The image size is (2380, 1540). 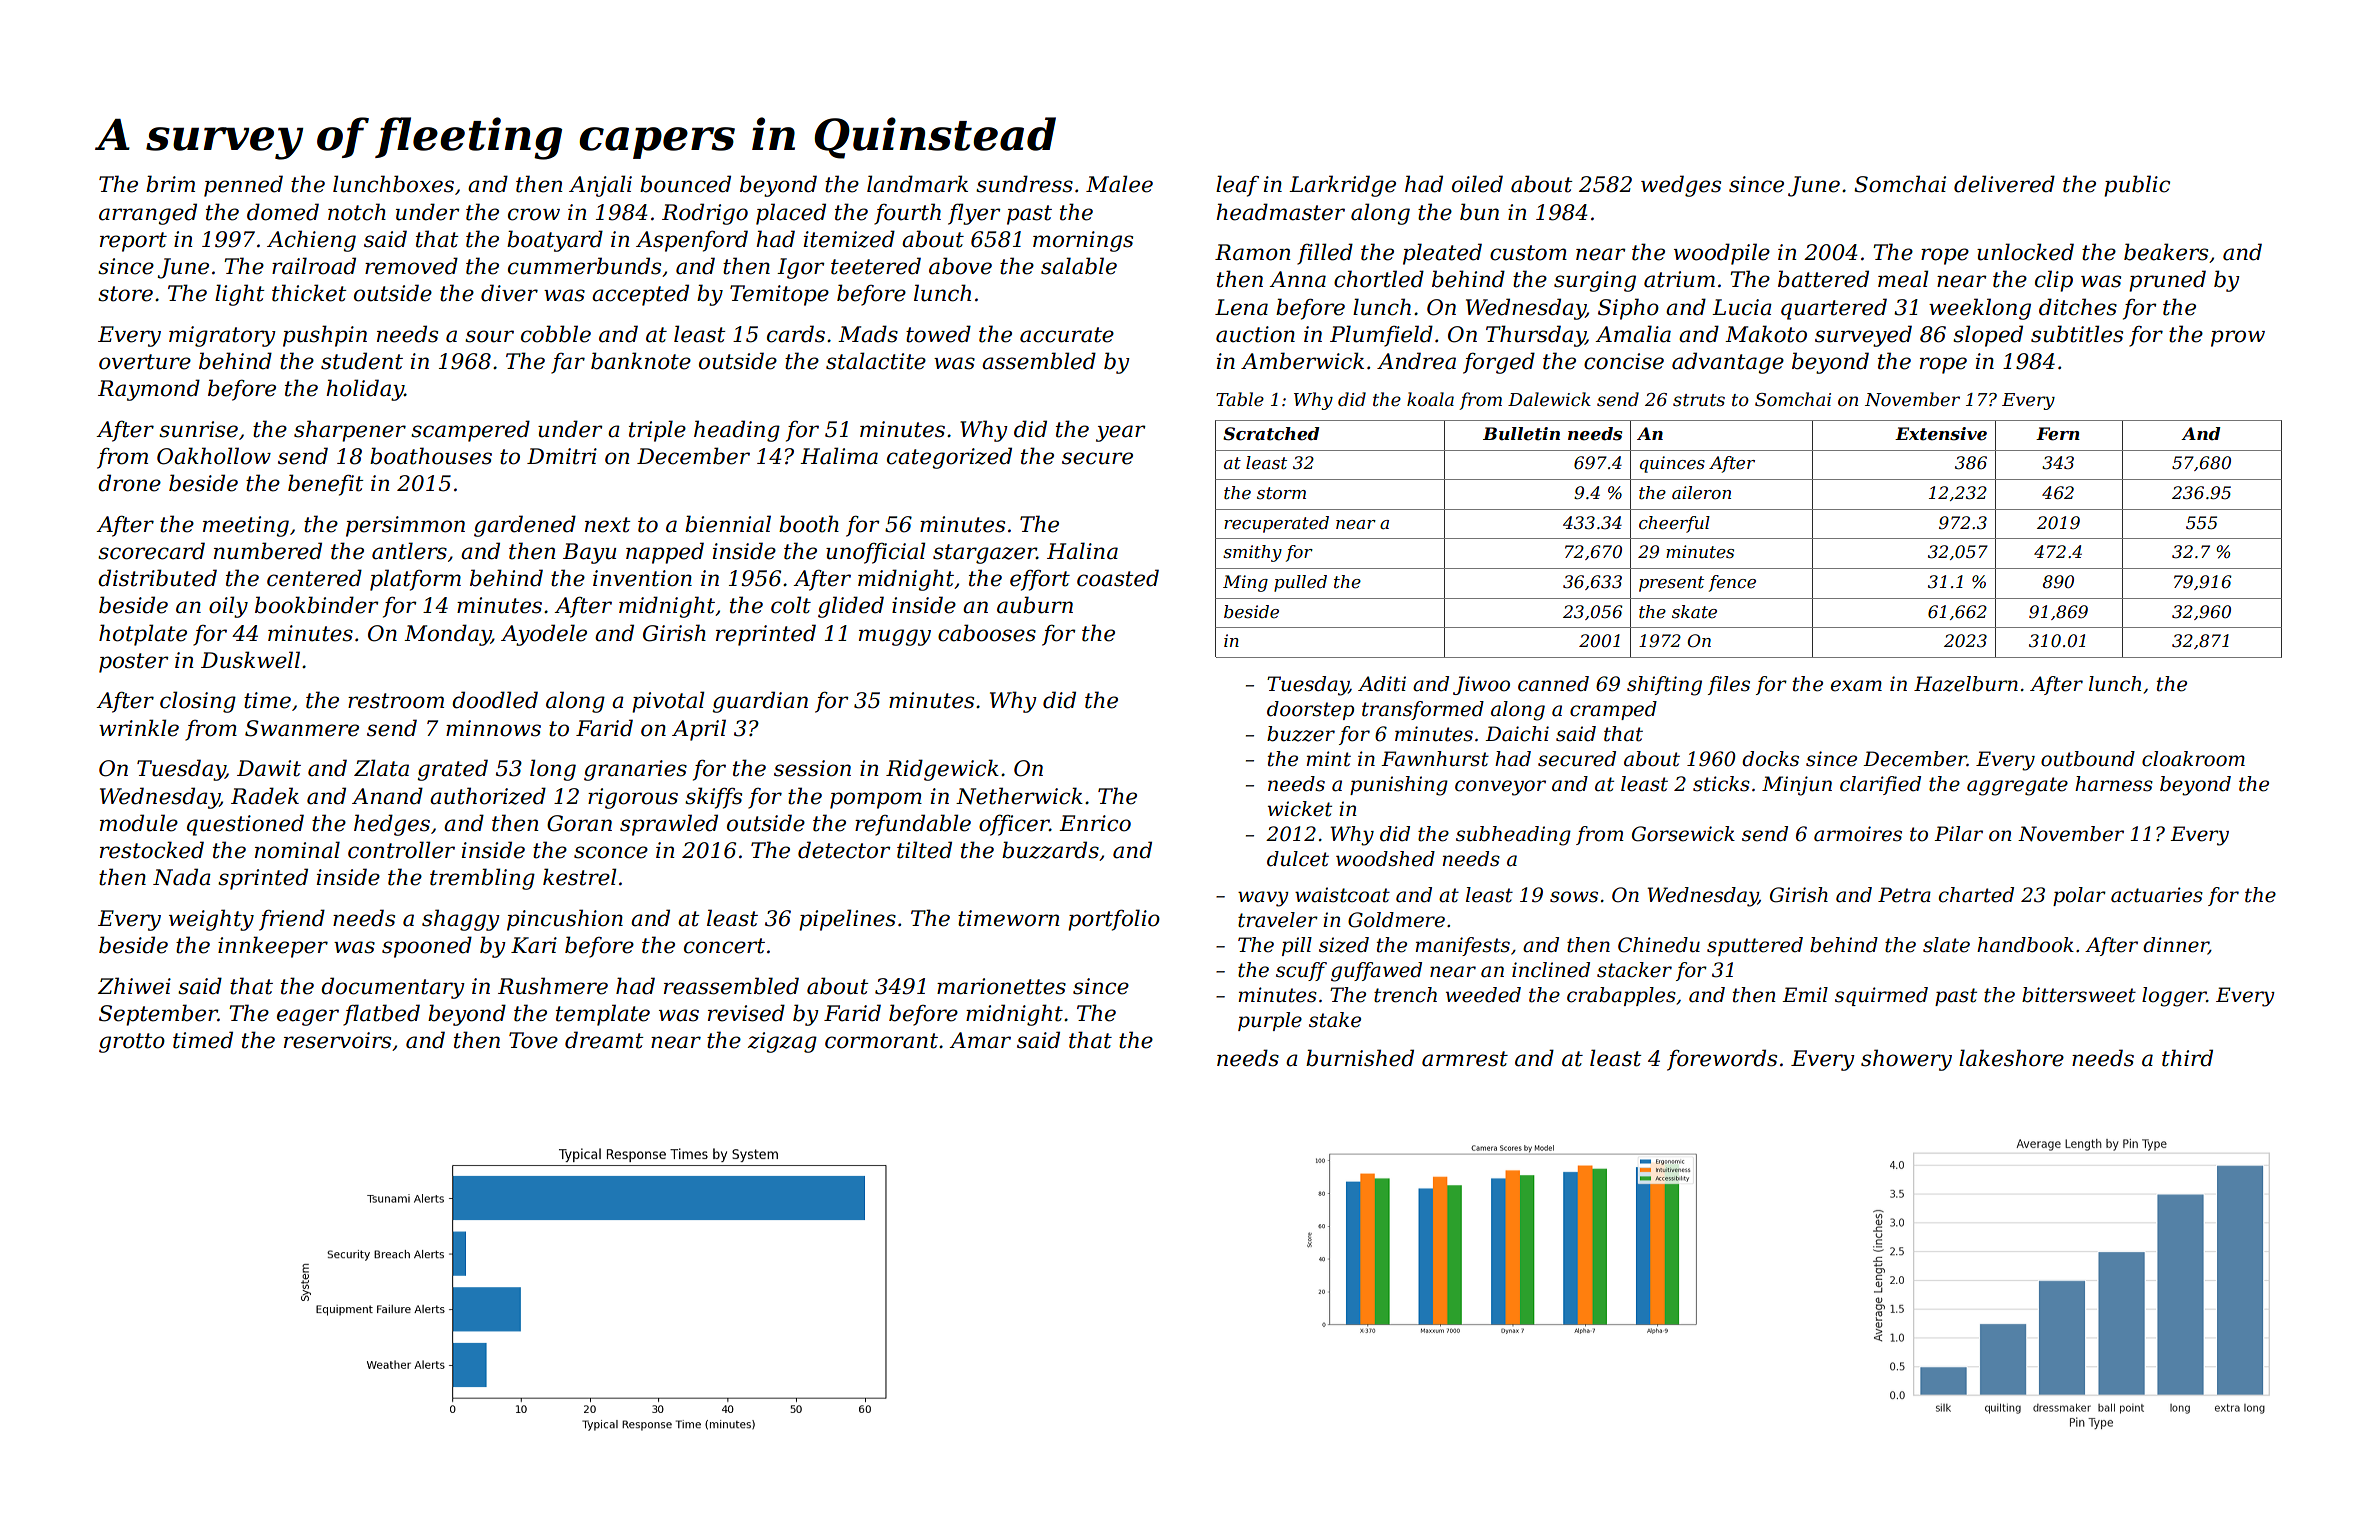 I want to click on granaries, so click(x=635, y=770).
